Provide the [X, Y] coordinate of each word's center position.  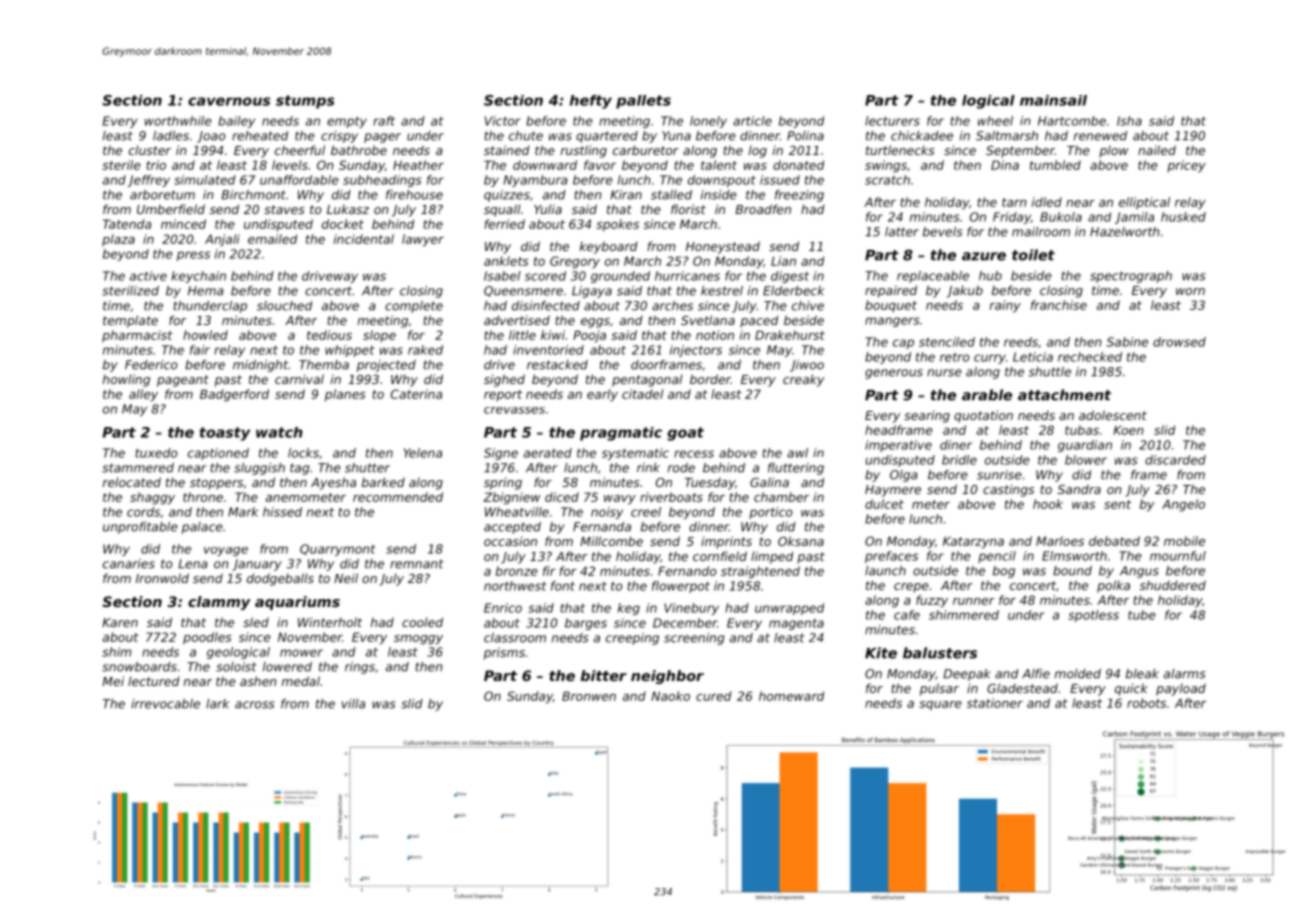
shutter [367, 468]
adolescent [1113, 415]
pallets [643, 102]
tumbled [1055, 165]
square [940, 705]
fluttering [796, 469]
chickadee [922, 136]
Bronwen [589, 696]
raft [384, 121]
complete [414, 307]
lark [218, 704]
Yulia [548, 209]
